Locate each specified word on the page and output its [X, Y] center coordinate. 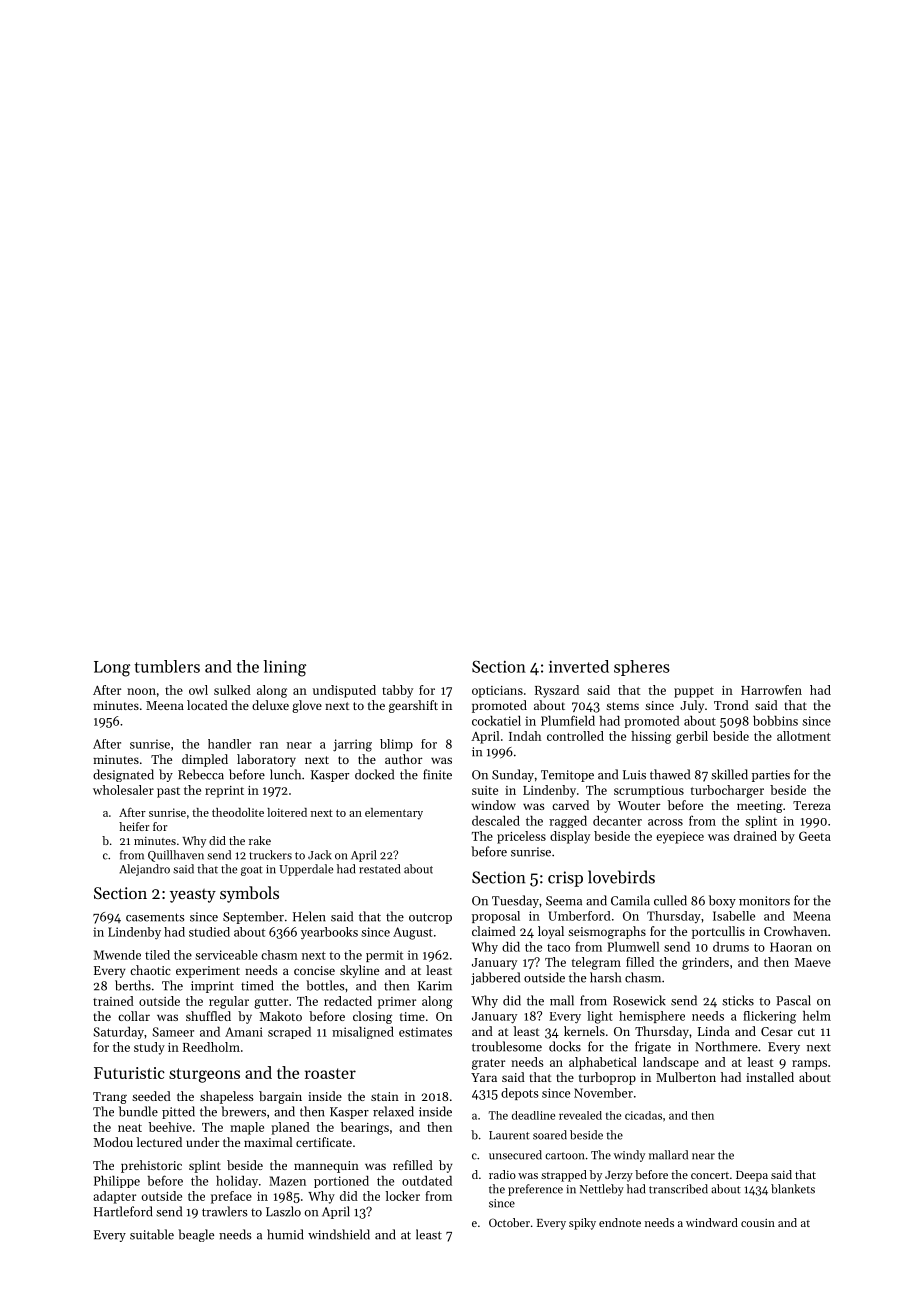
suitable [152, 1234]
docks [565, 1046]
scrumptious [649, 792]
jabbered [495, 978]
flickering [769, 1017]
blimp [396, 745]
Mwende [117, 955]
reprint [224, 792]
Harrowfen [771, 690]
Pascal [793, 1000]
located [207, 705]
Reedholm [211, 1047]
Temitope [567, 776]
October [509, 1222]
